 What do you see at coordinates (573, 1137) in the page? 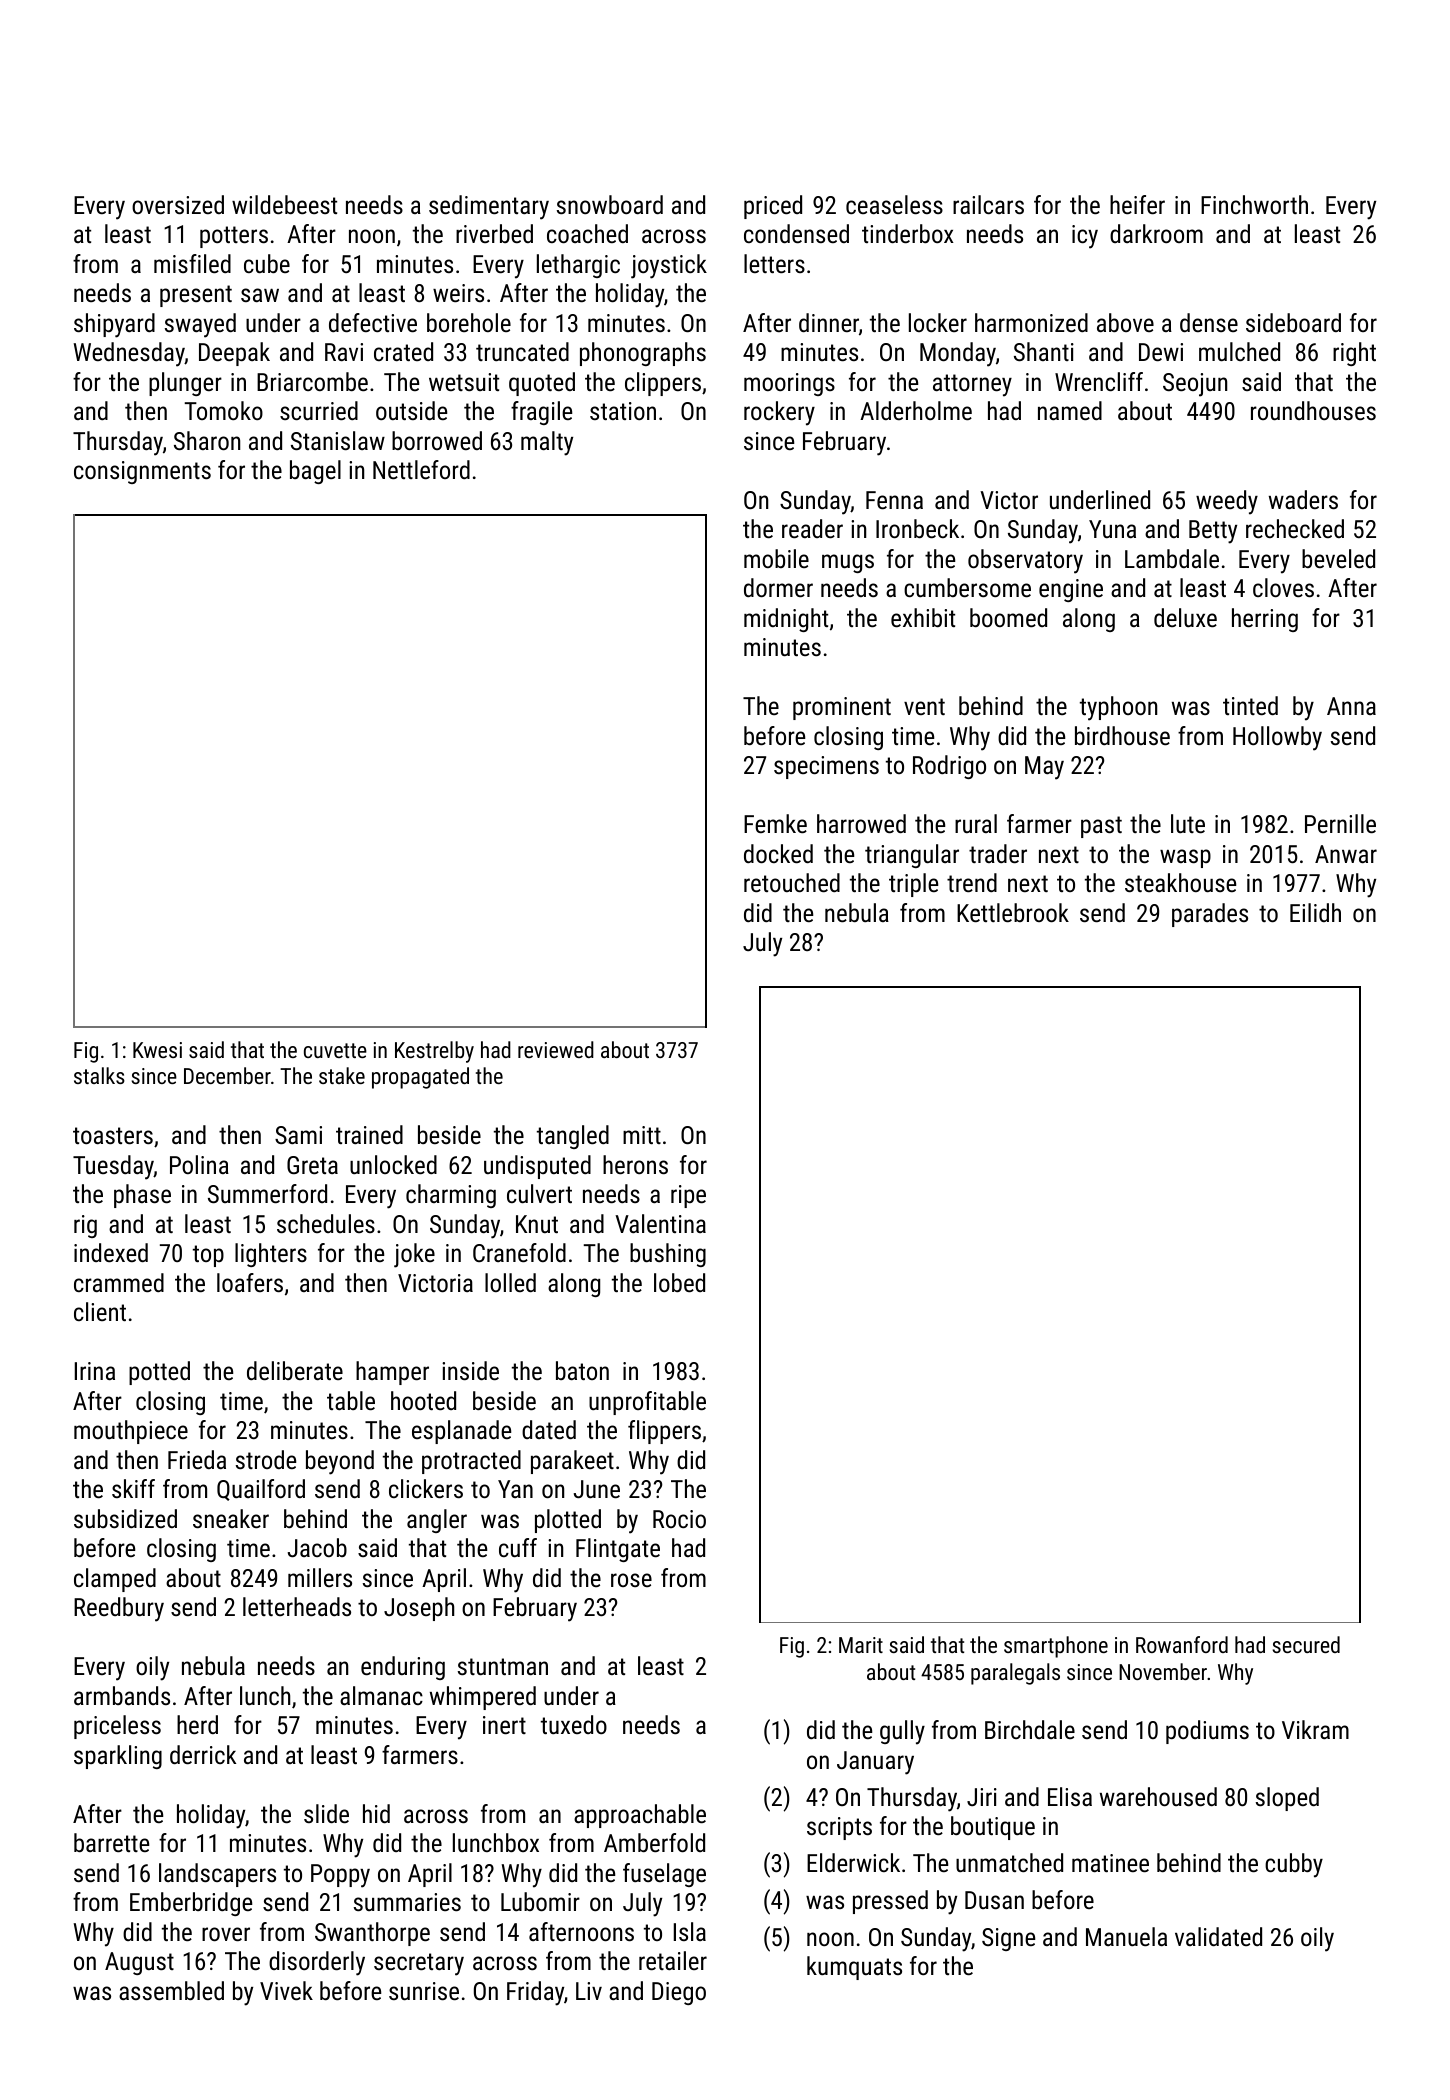
I see `tangled` at bounding box center [573, 1137].
